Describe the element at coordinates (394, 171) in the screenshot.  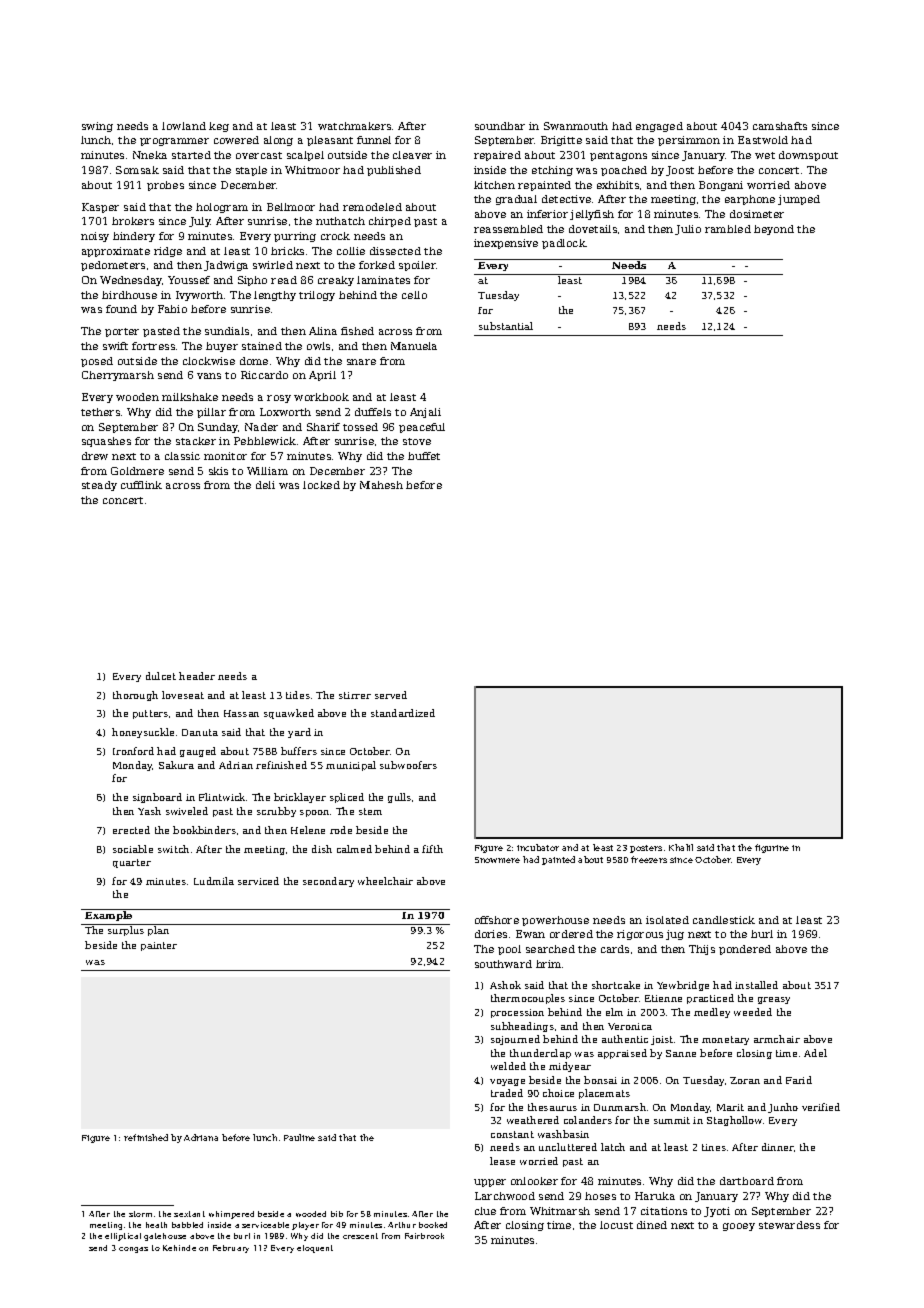
I see `published` at that location.
